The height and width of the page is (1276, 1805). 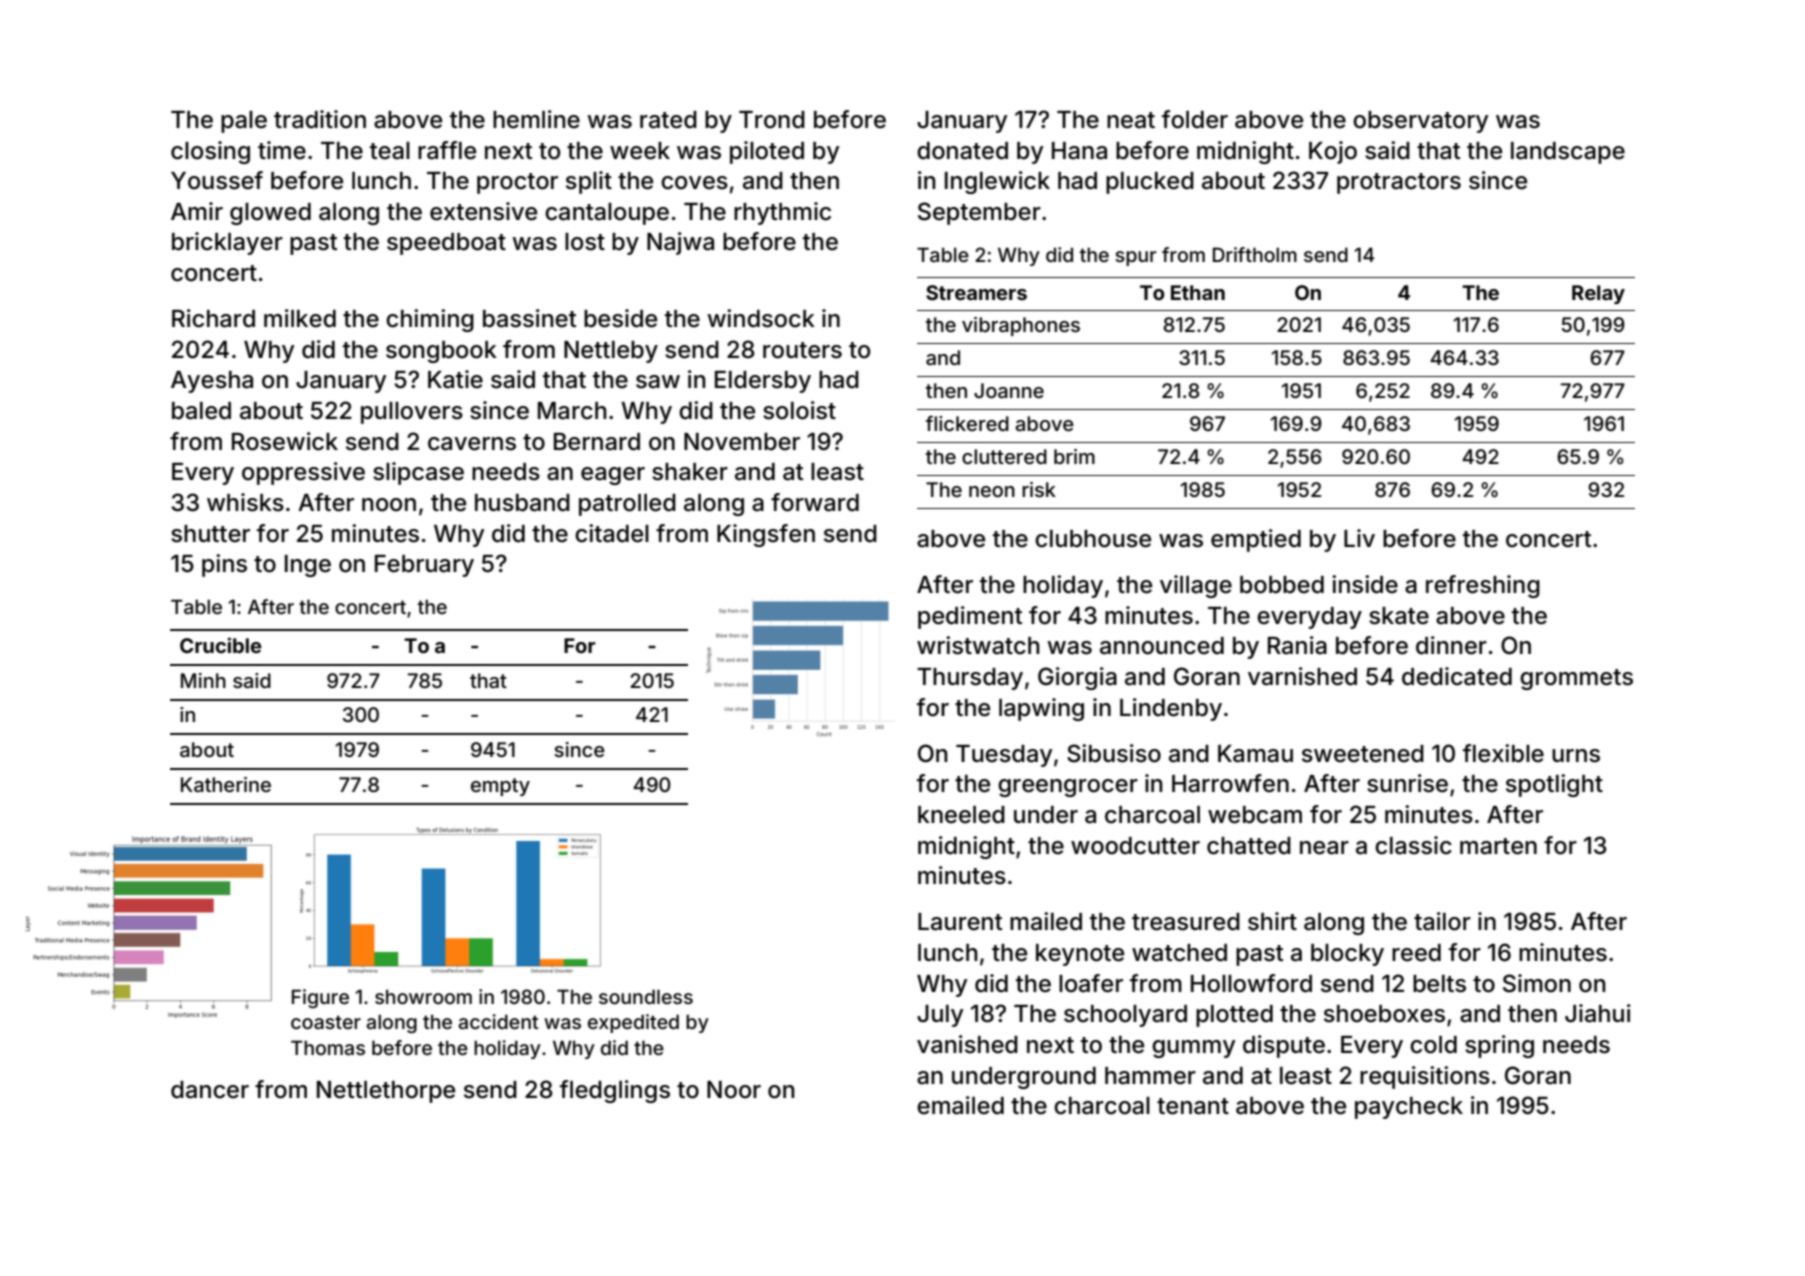 What do you see at coordinates (1568, 153) in the page?
I see `landscape` at bounding box center [1568, 153].
